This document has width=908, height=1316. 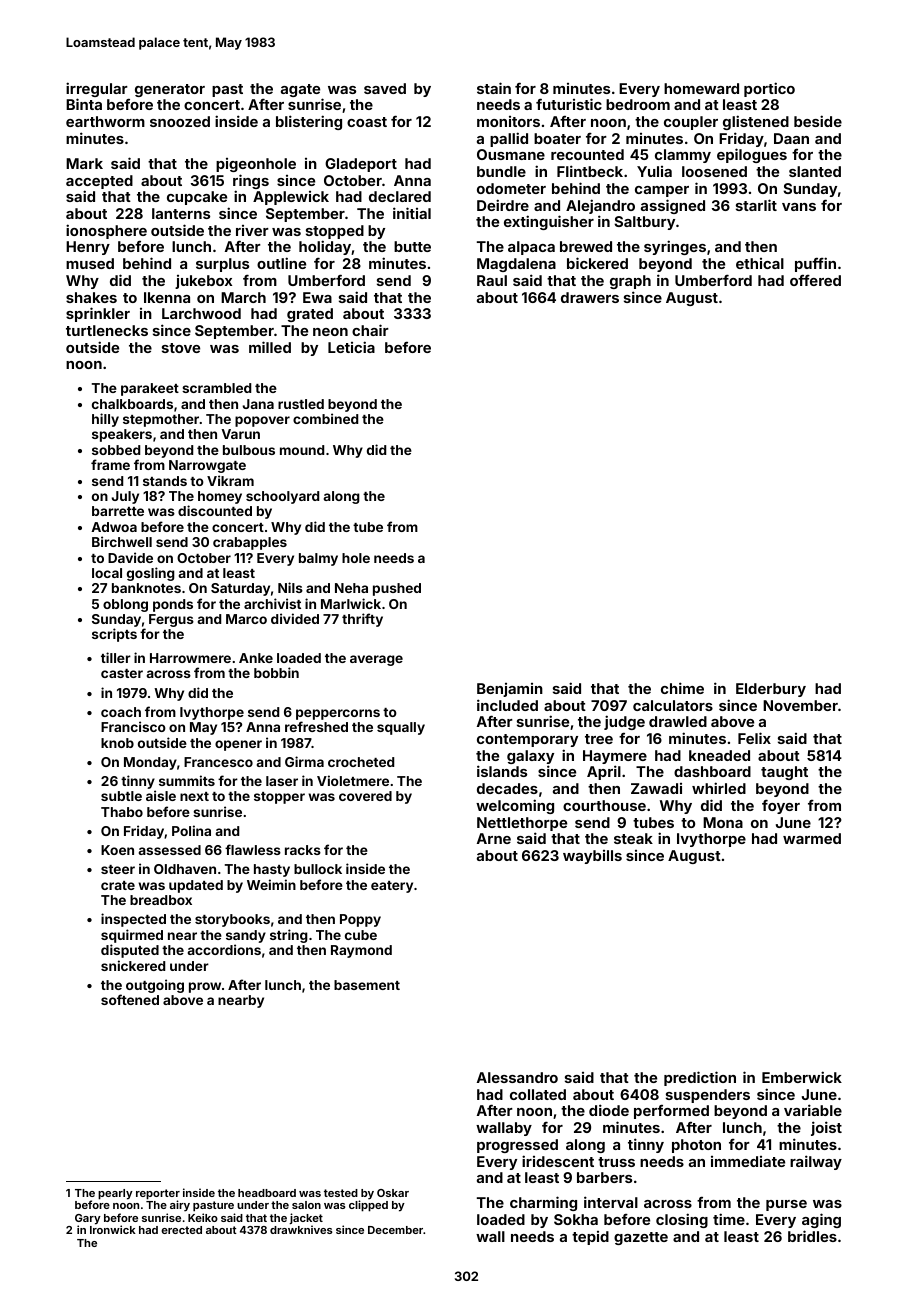 What do you see at coordinates (760, 263) in the document?
I see `ethical` at bounding box center [760, 263].
